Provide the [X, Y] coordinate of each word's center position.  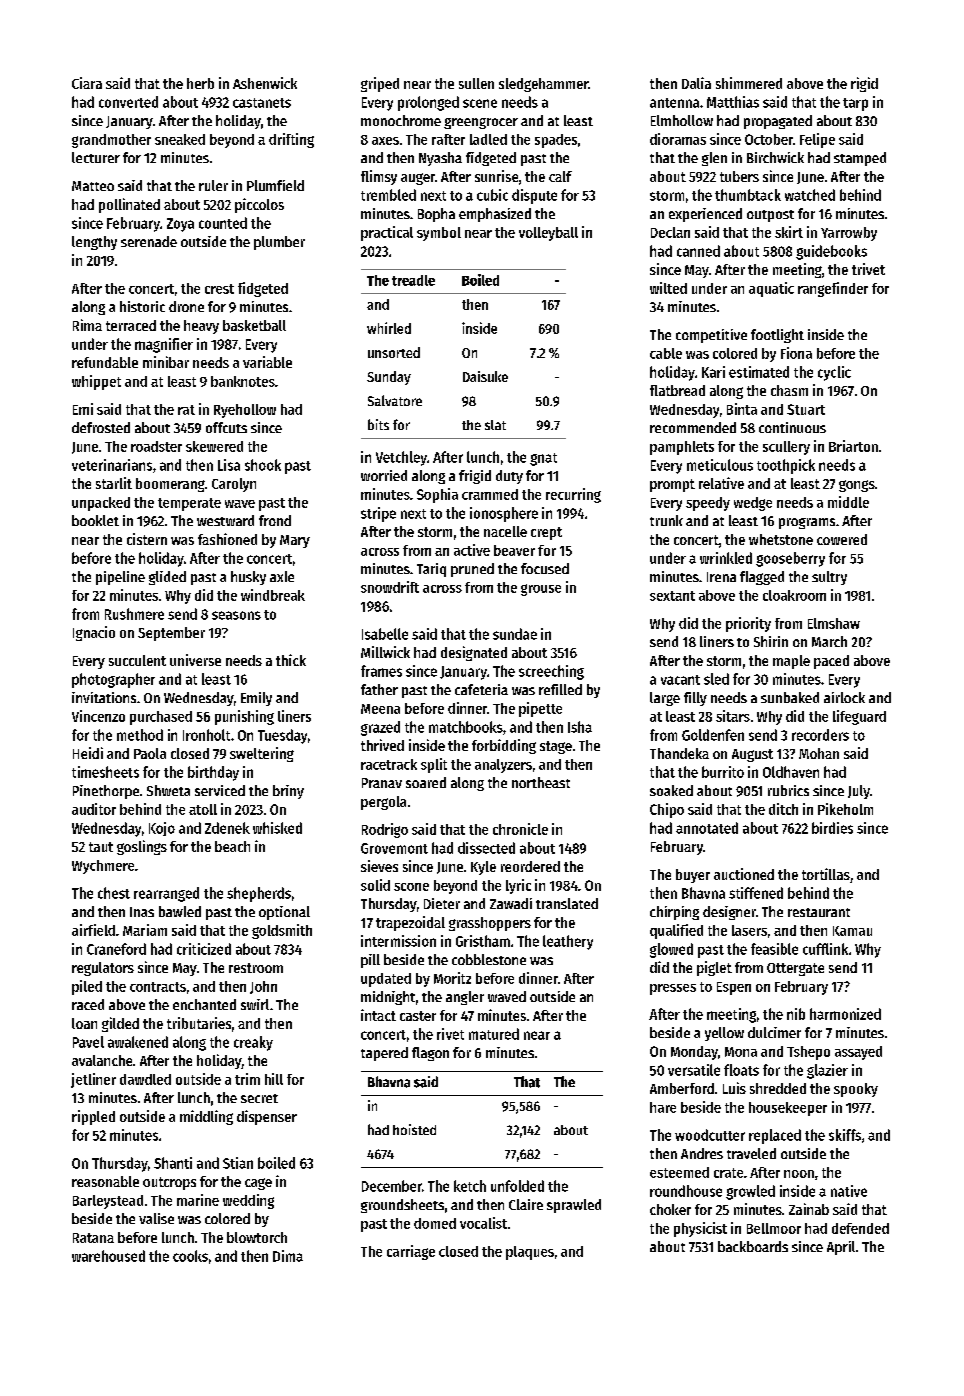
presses [673, 989]
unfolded [517, 1186]
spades [556, 141]
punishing [244, 717]
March [829, 641]
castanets [262, 103]
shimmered [749, 83]
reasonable [105, 1181]
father [379, 689]
